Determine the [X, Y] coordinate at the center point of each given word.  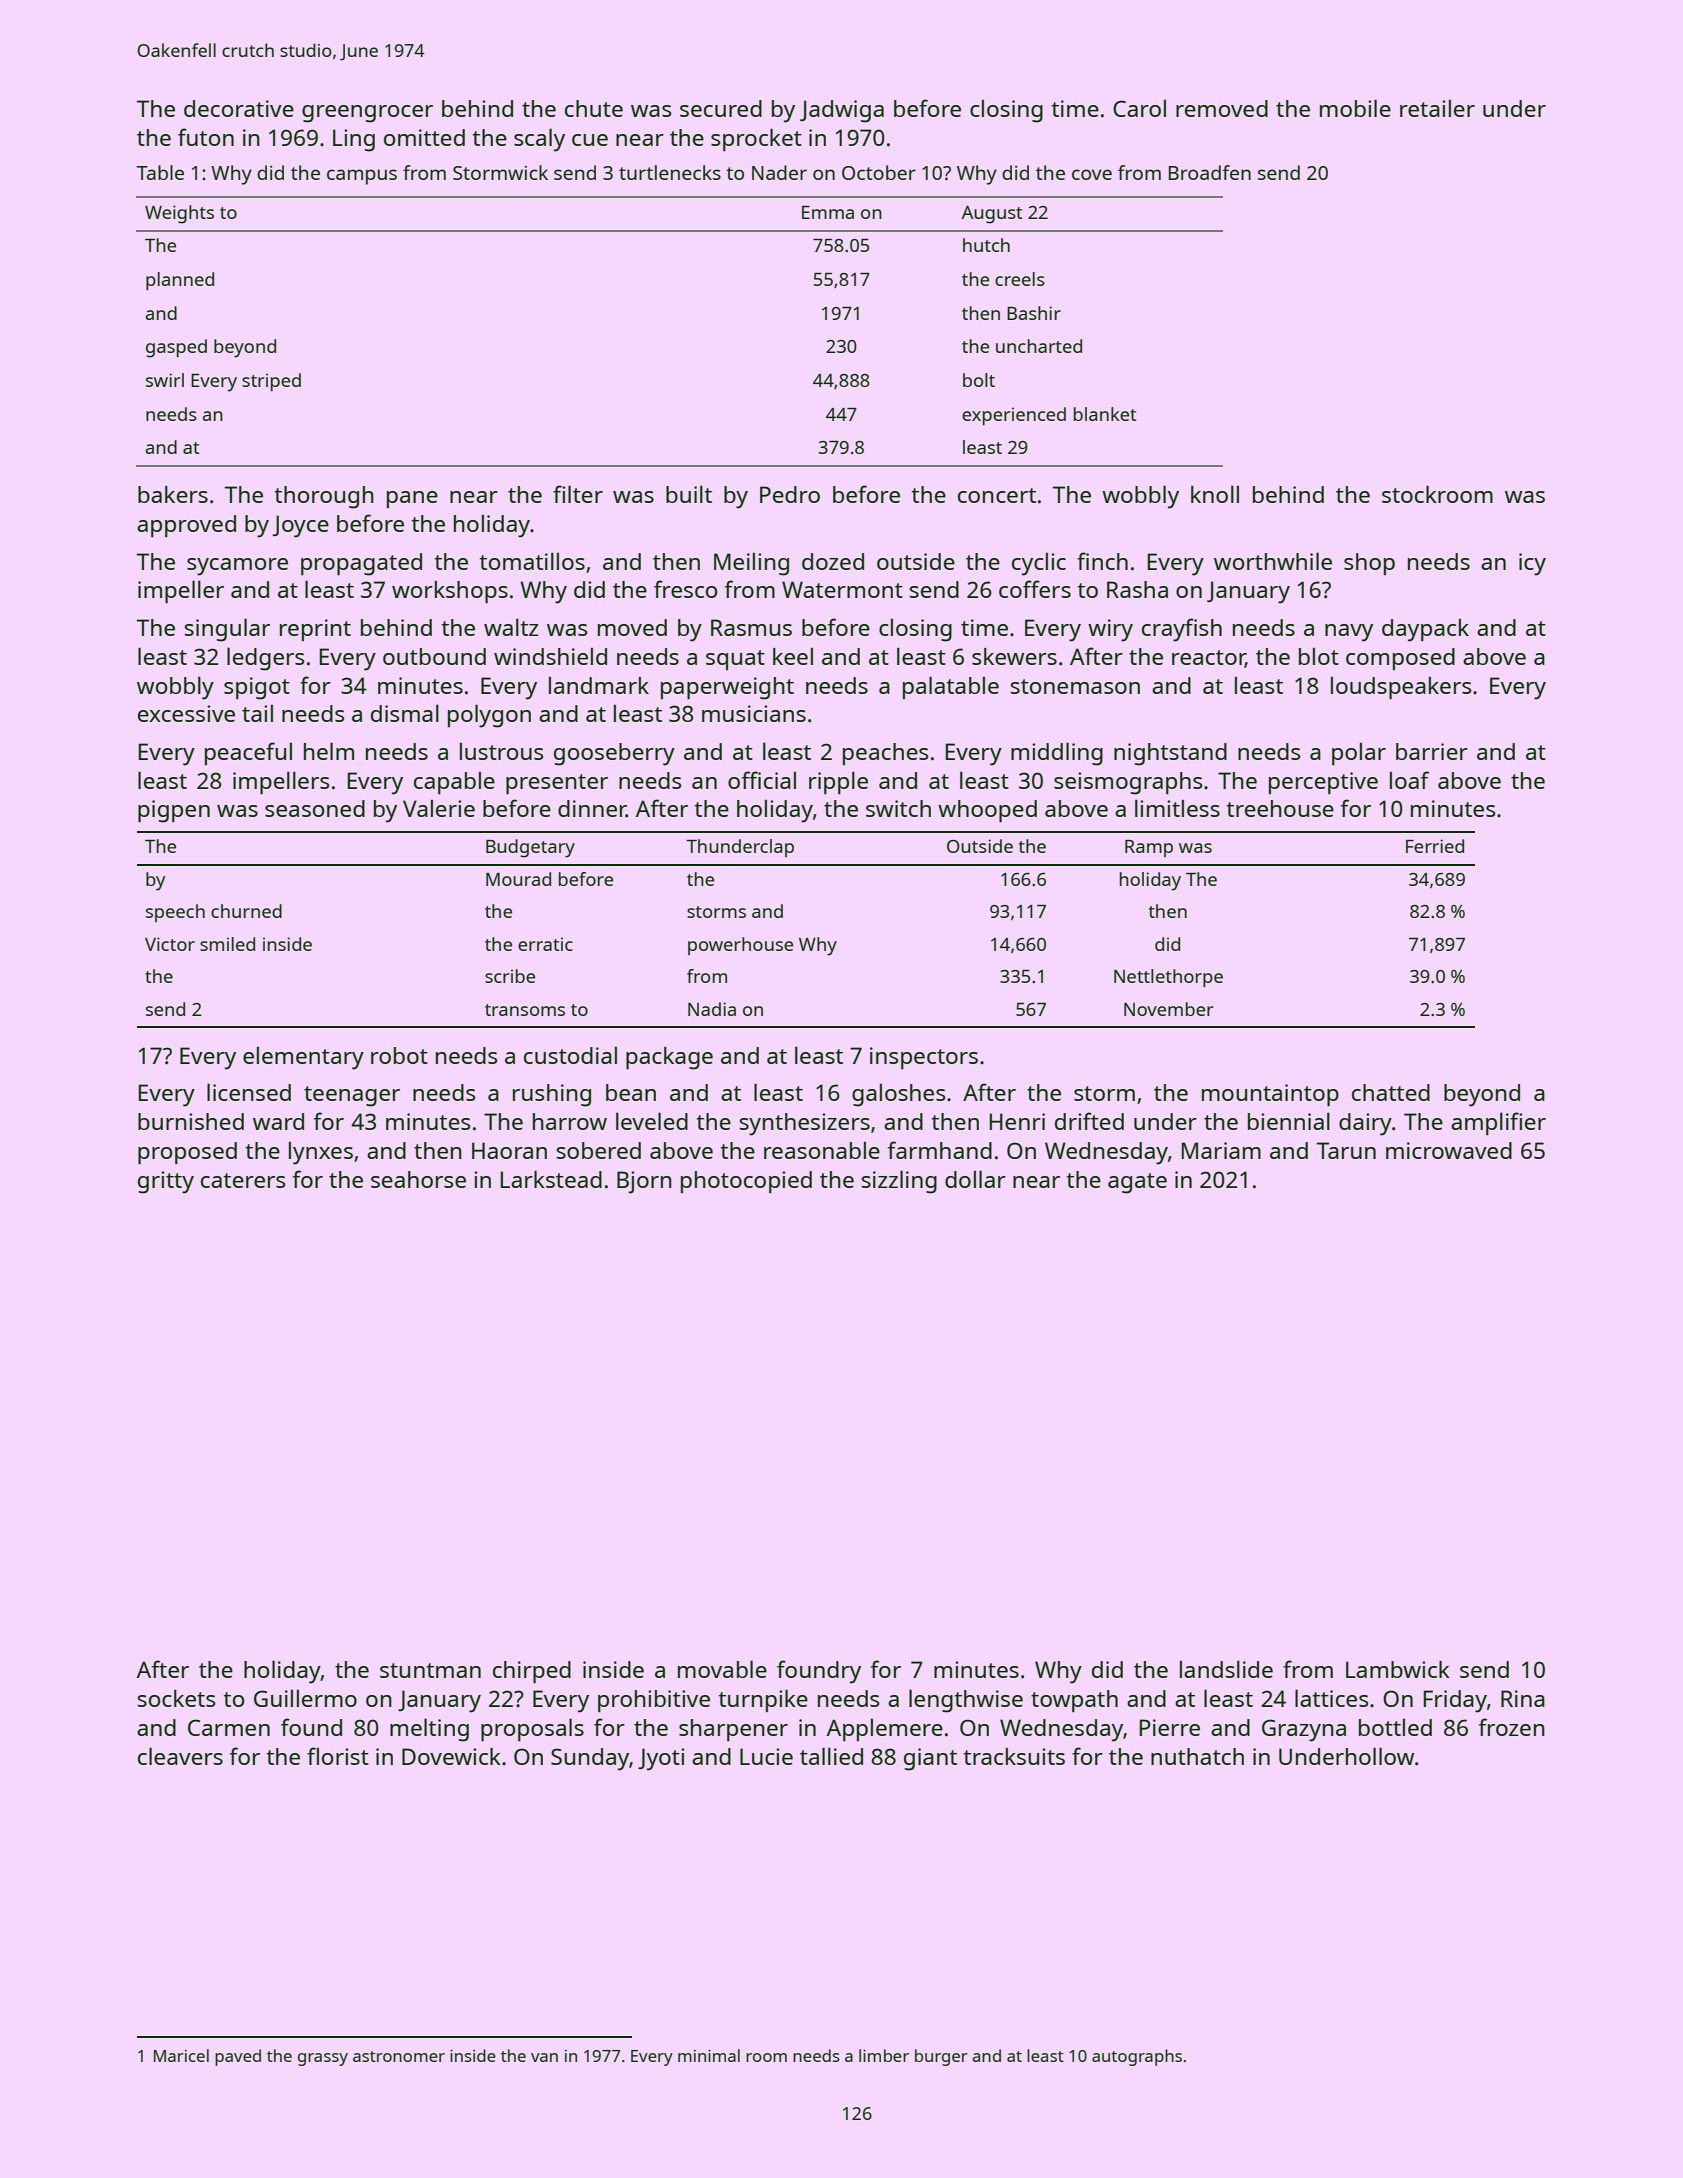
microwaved [1449, 1150]
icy [1532, 564]
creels [1020, 279]
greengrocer [367, 114]
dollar [975, 1179]
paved [238, 2057]
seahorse [418, 1179]
